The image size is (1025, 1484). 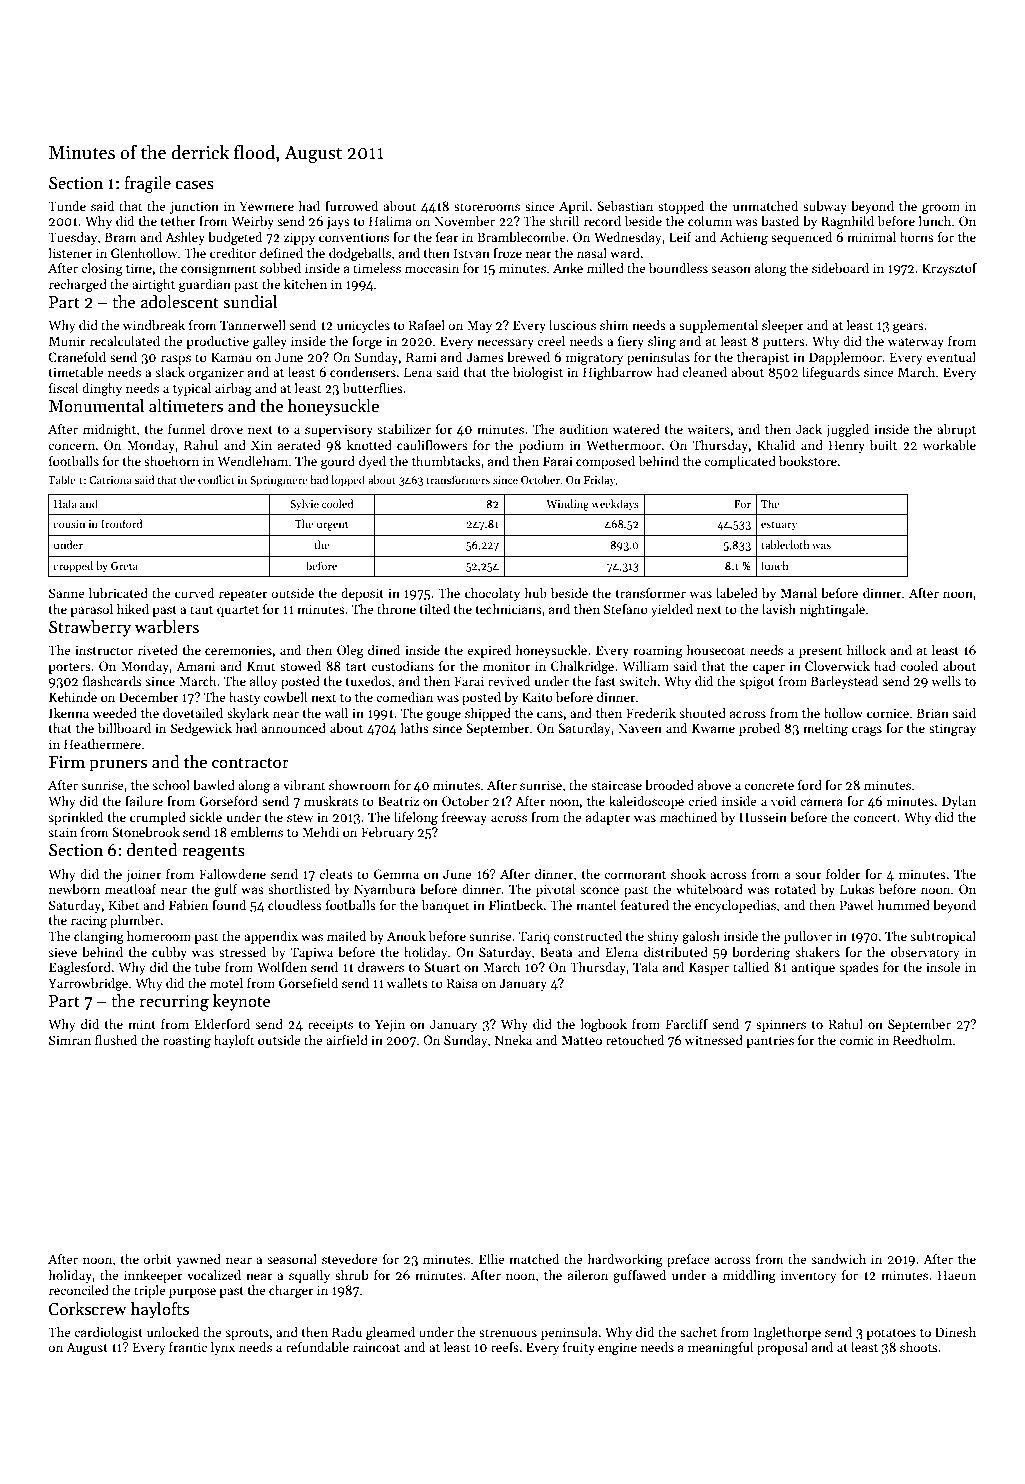 What do you see at coordinates (534, 937) in the screenshot?
I see `Tariq` at bounding box center [534, 937].
